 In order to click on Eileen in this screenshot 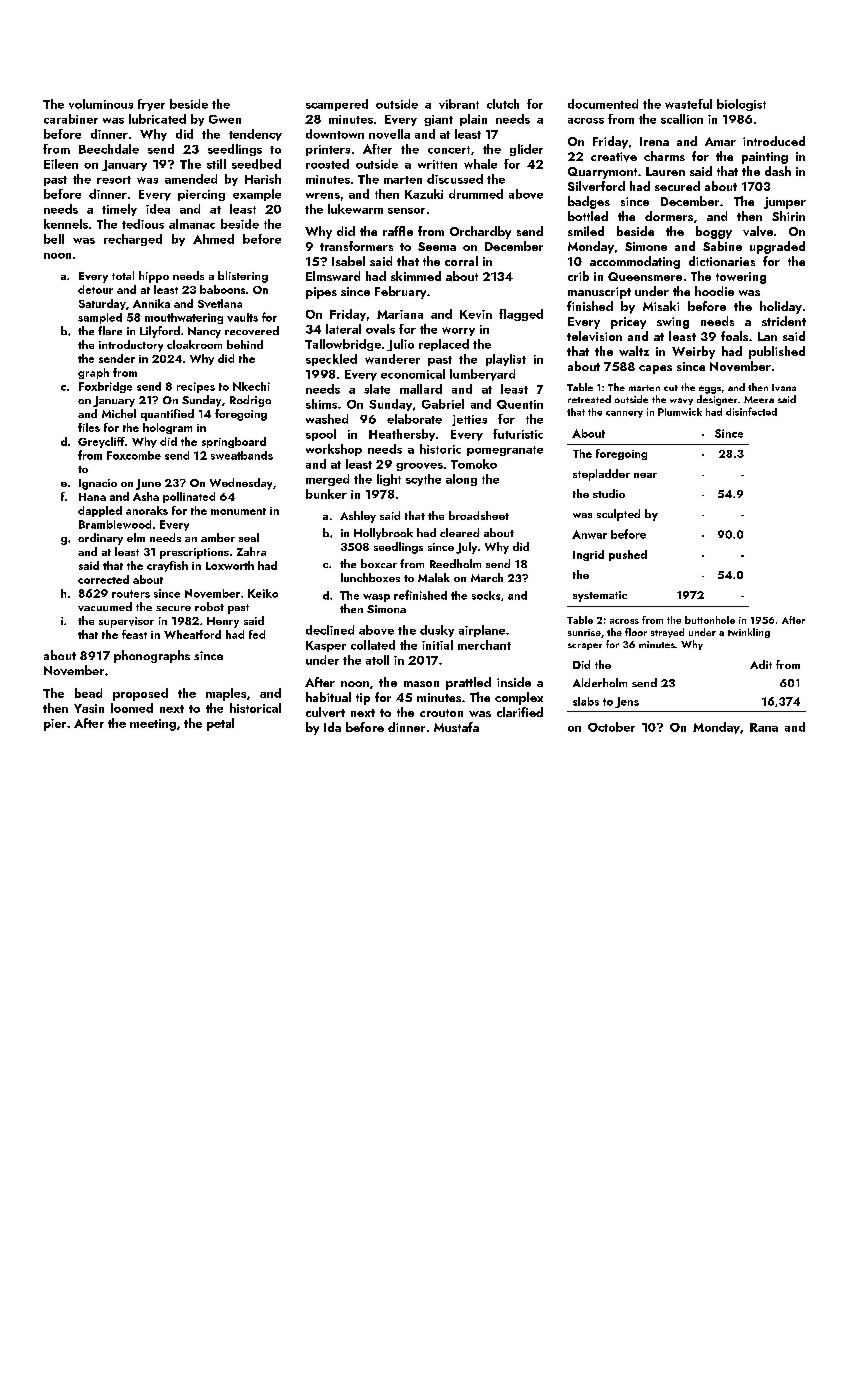, I will do `click(61, 164)`.
